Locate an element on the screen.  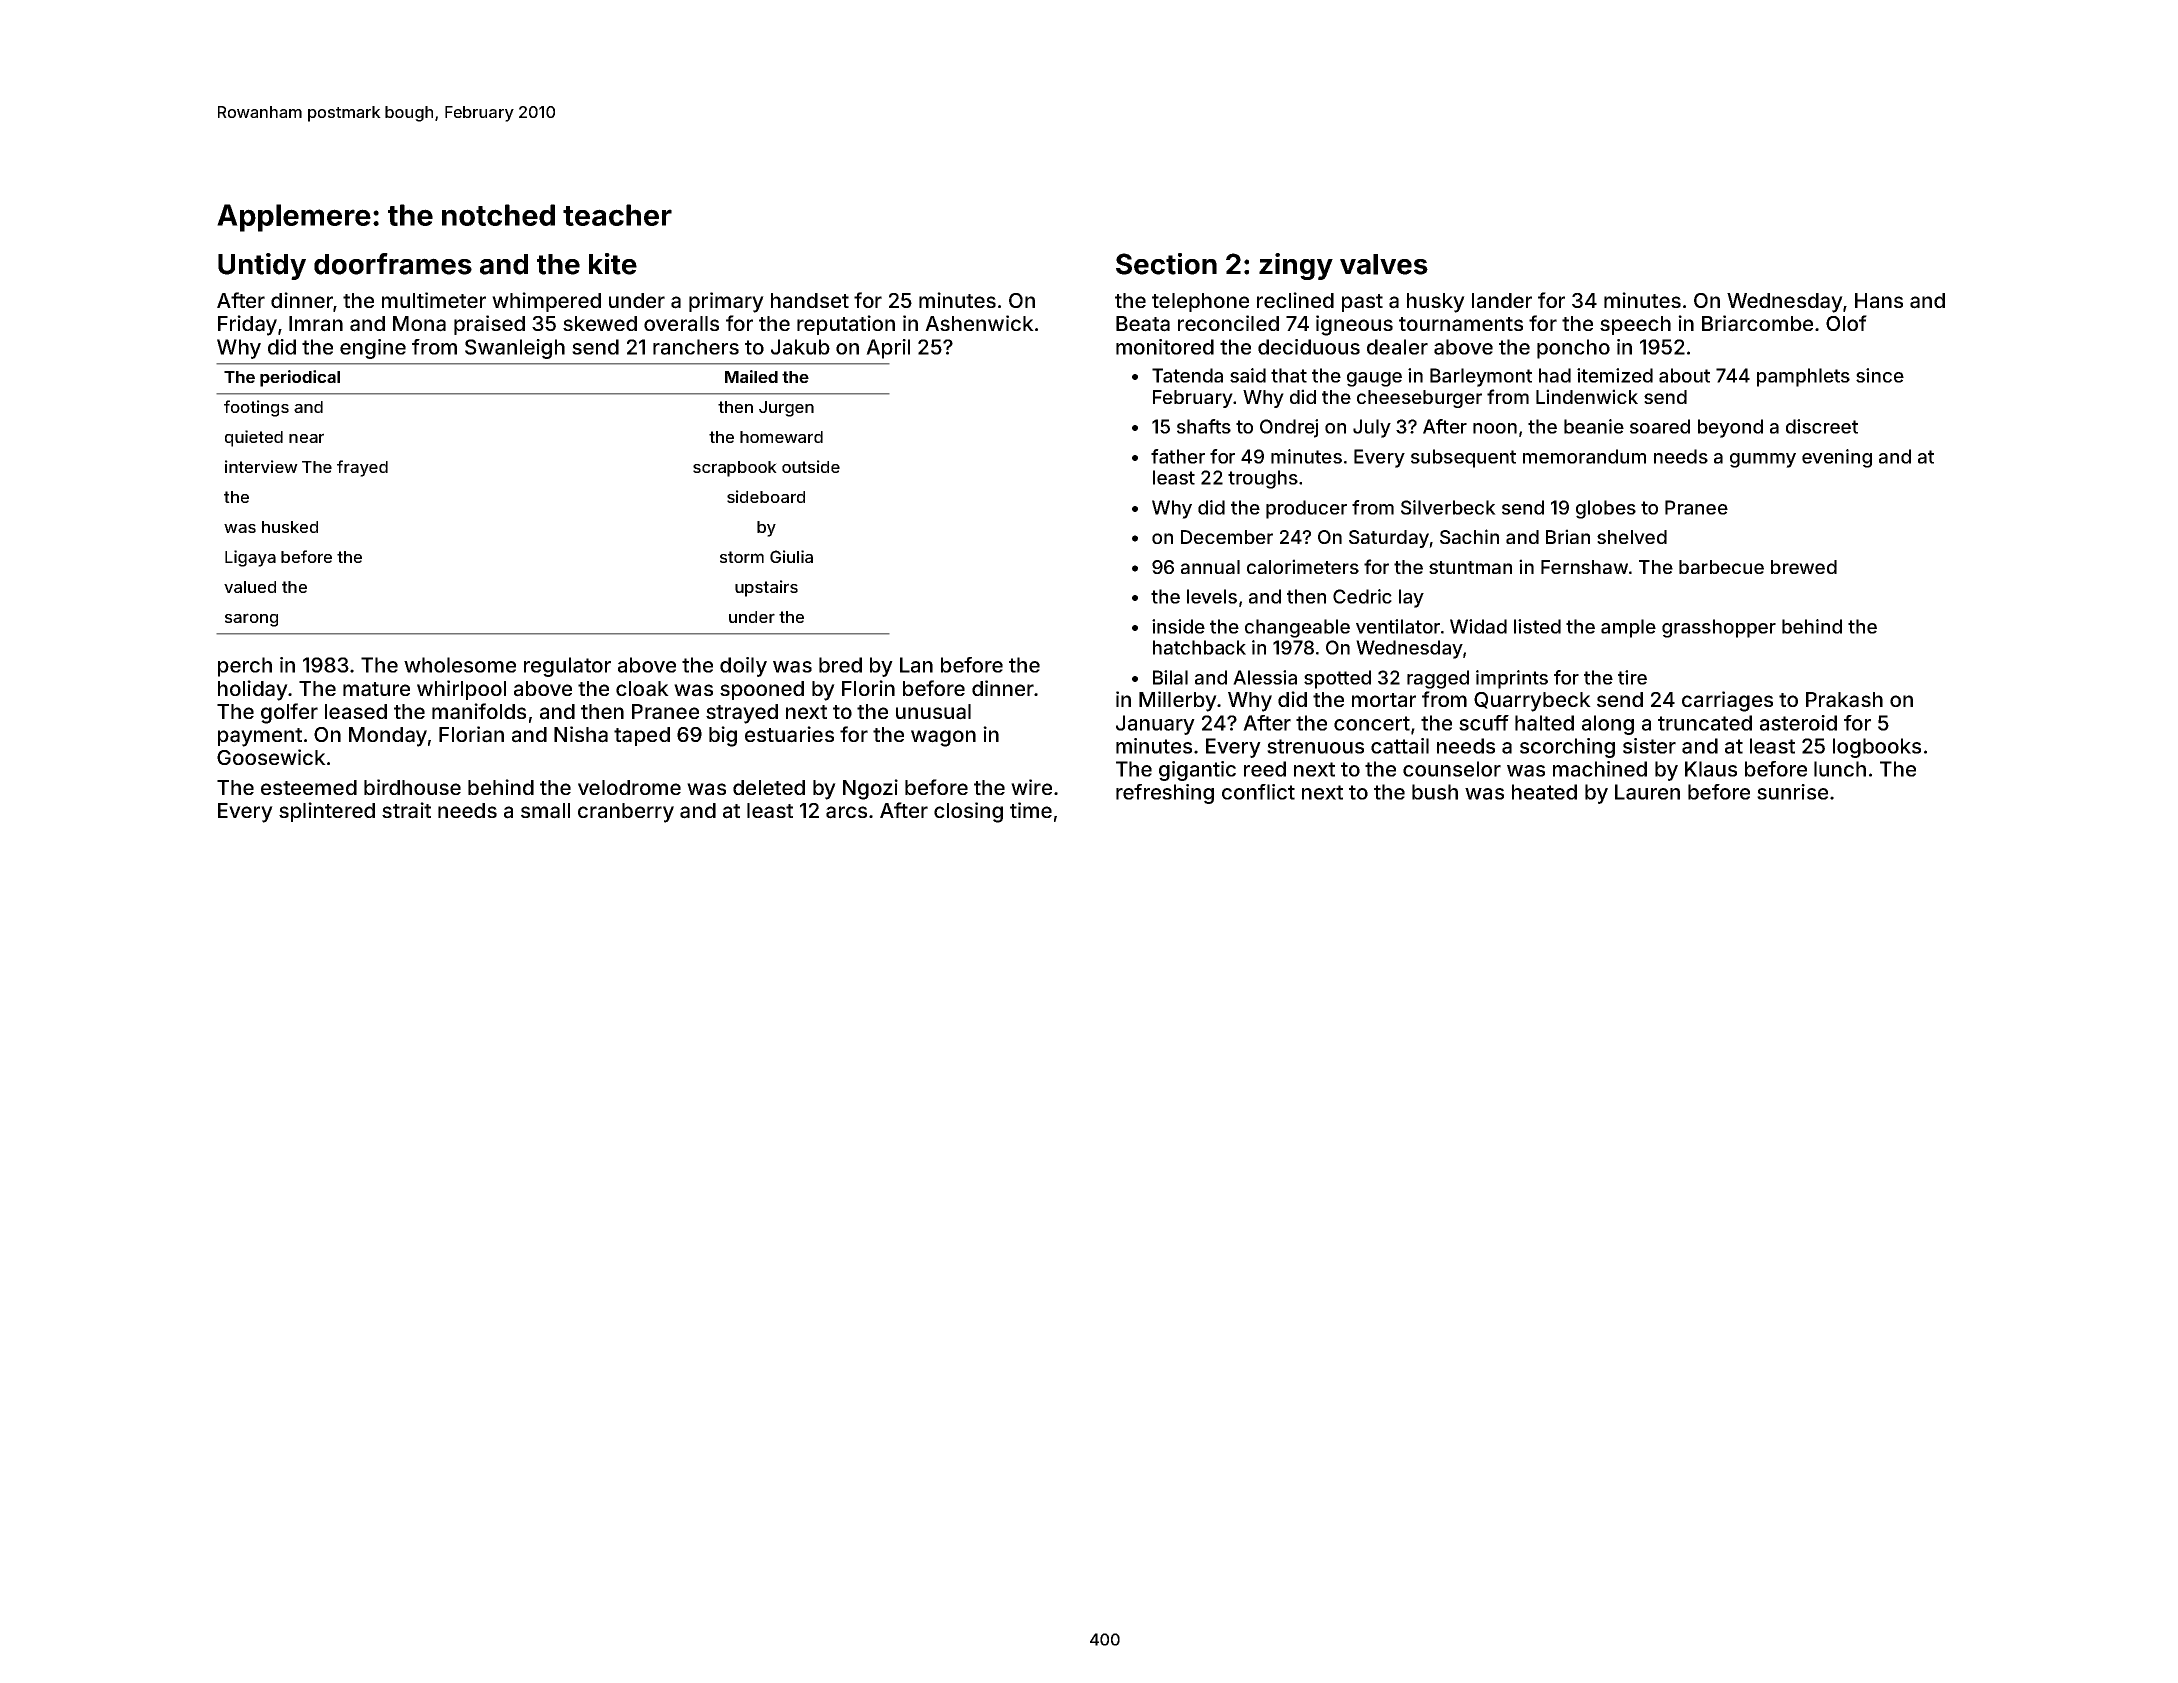
evening is located at coordinates (1837, 458).
